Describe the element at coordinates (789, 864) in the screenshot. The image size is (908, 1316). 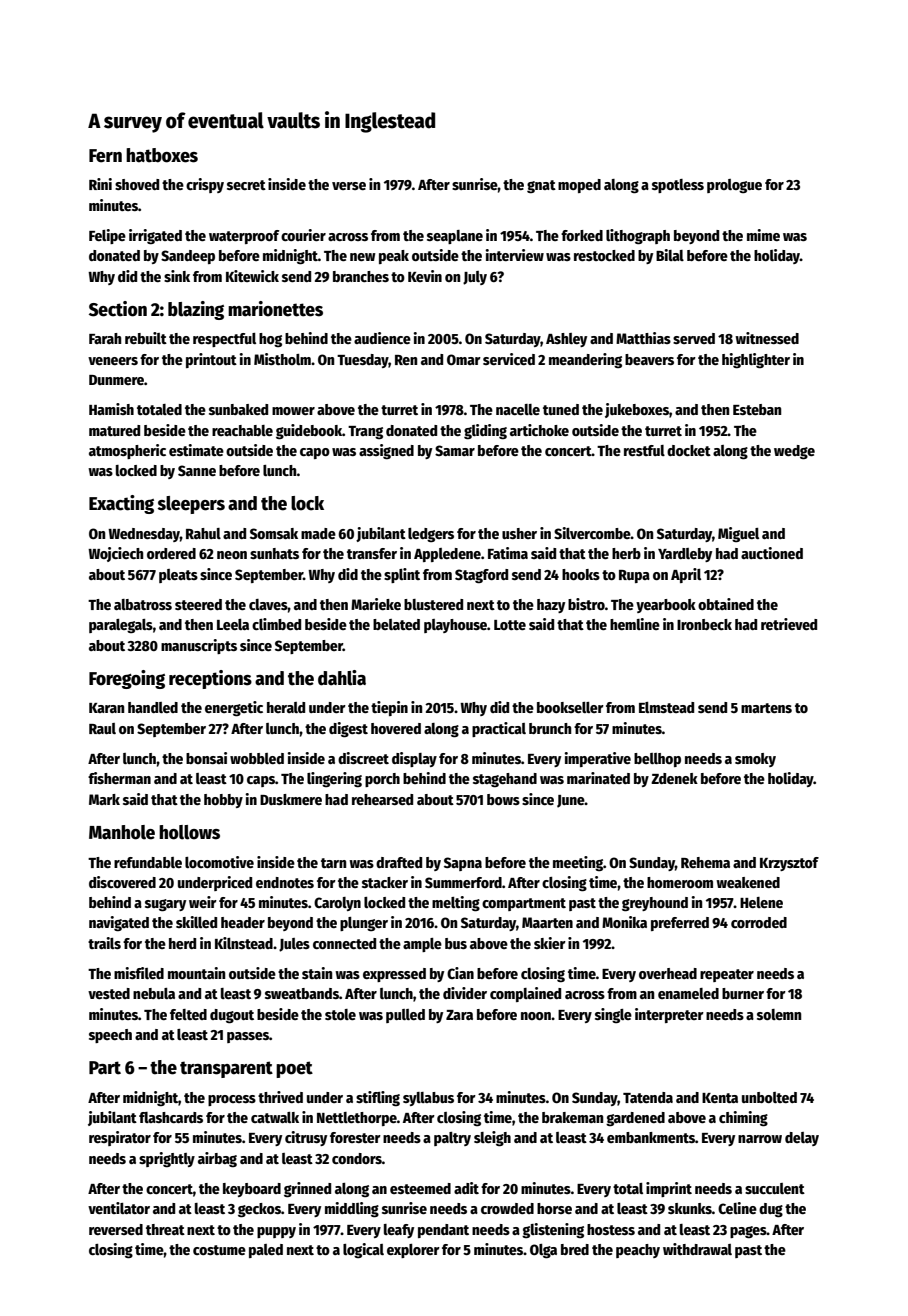
I see `Krzysztof` at that location.
